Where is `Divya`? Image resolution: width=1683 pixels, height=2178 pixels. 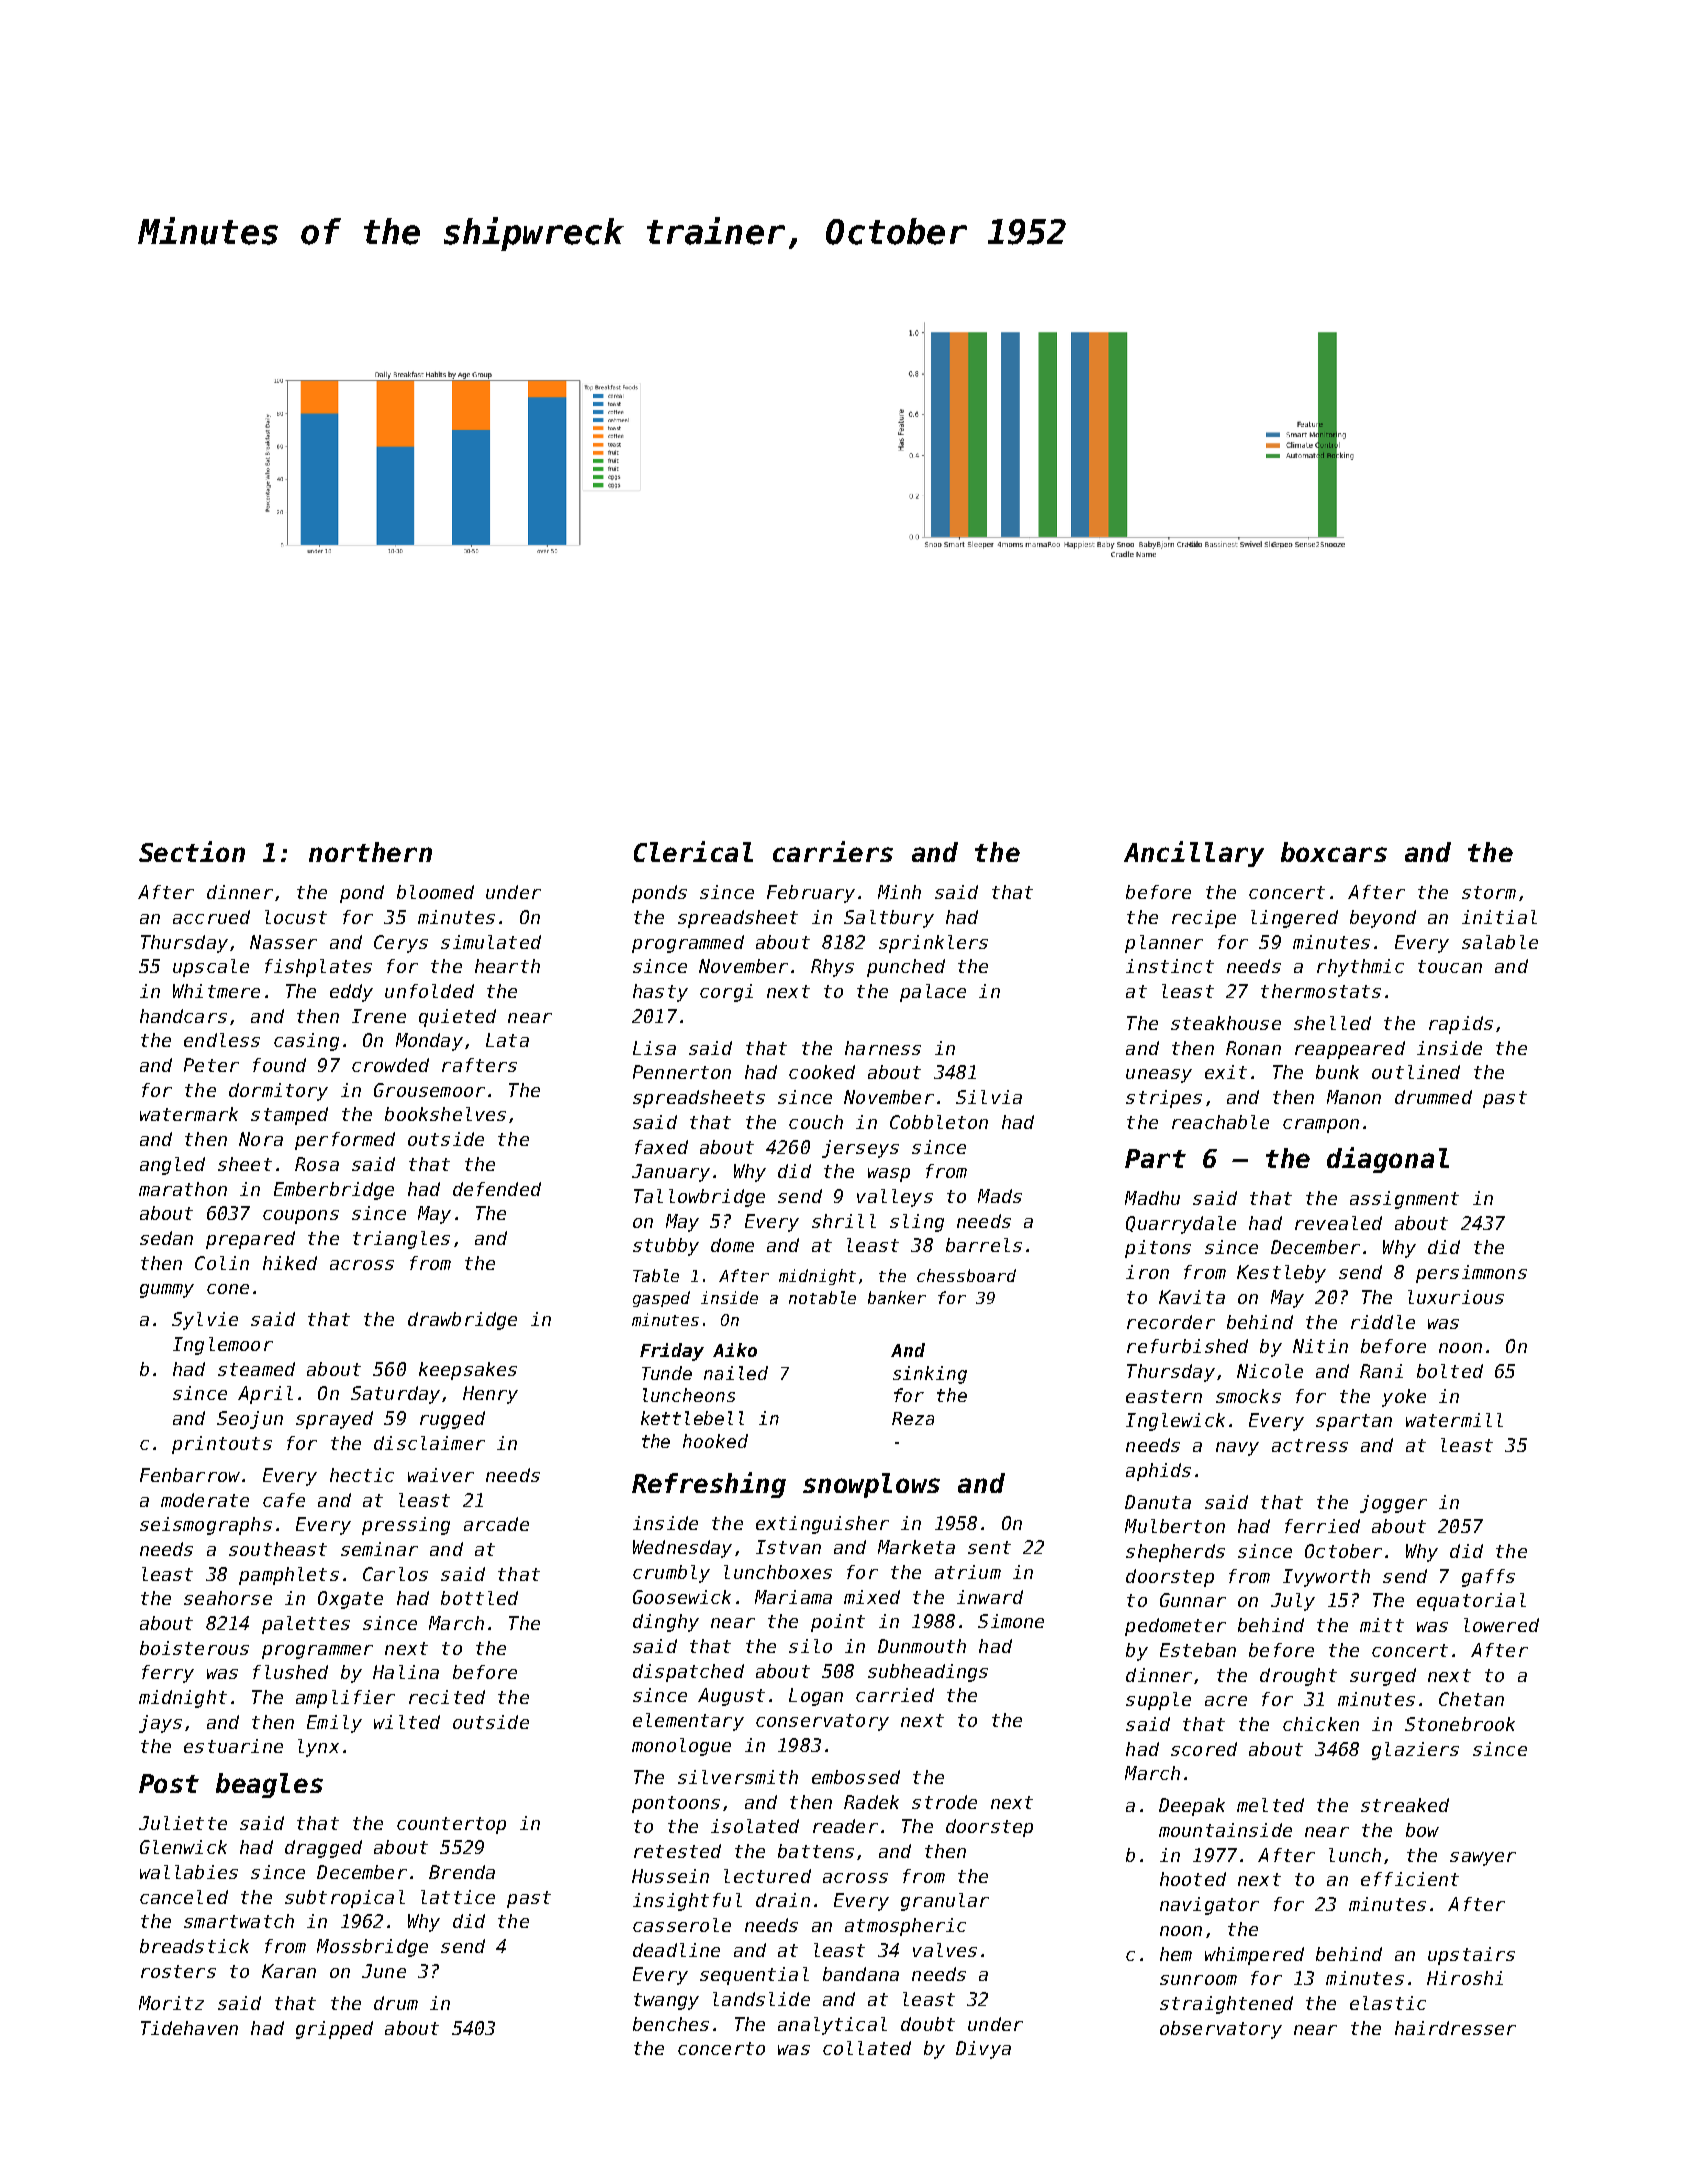
Divya is located at coordinates (983, 2050).
